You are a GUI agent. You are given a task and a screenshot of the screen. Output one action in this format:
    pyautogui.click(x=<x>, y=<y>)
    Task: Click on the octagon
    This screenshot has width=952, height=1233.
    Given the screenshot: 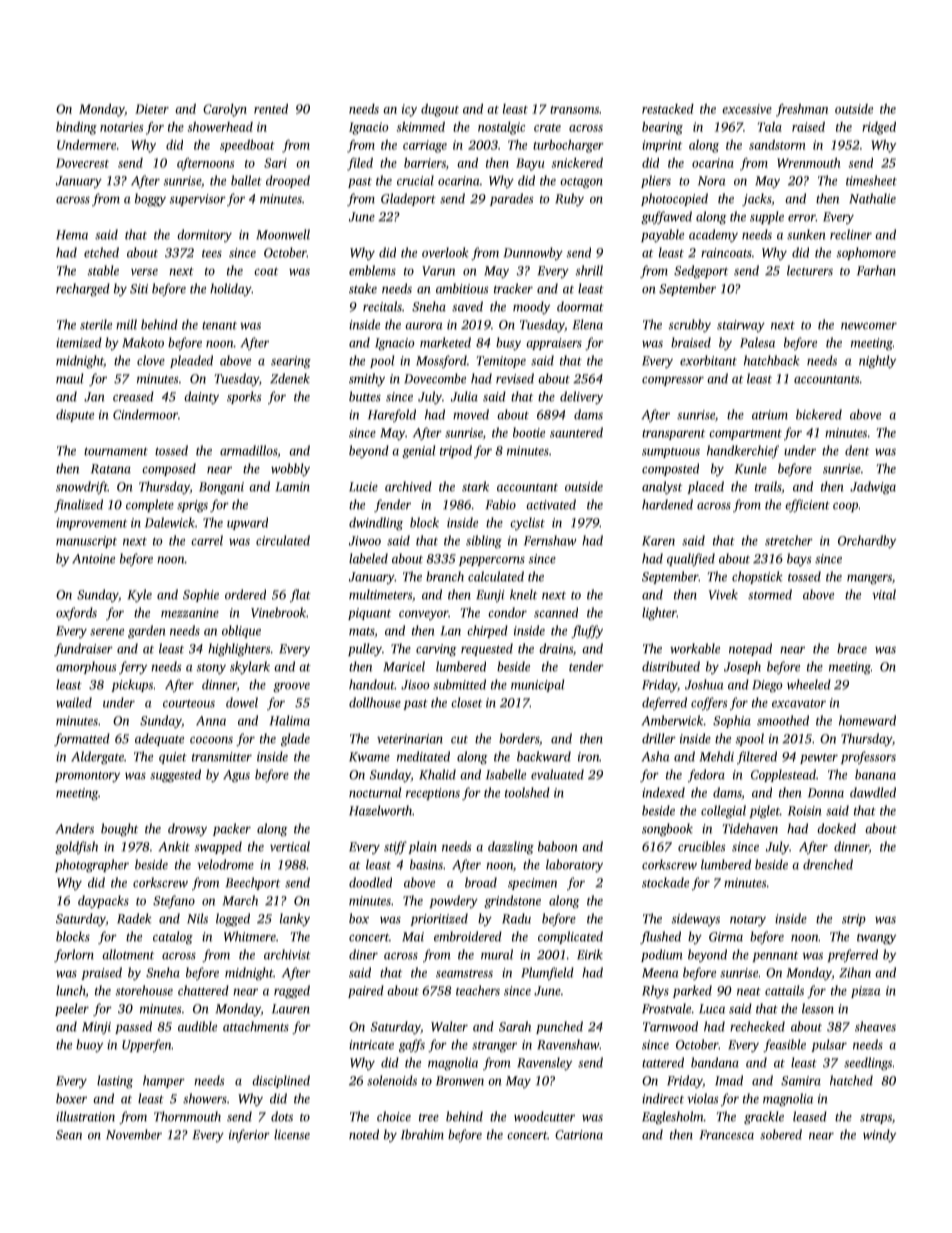 What is the action you would take?
    pyautogui.click(x=581, y=183)
